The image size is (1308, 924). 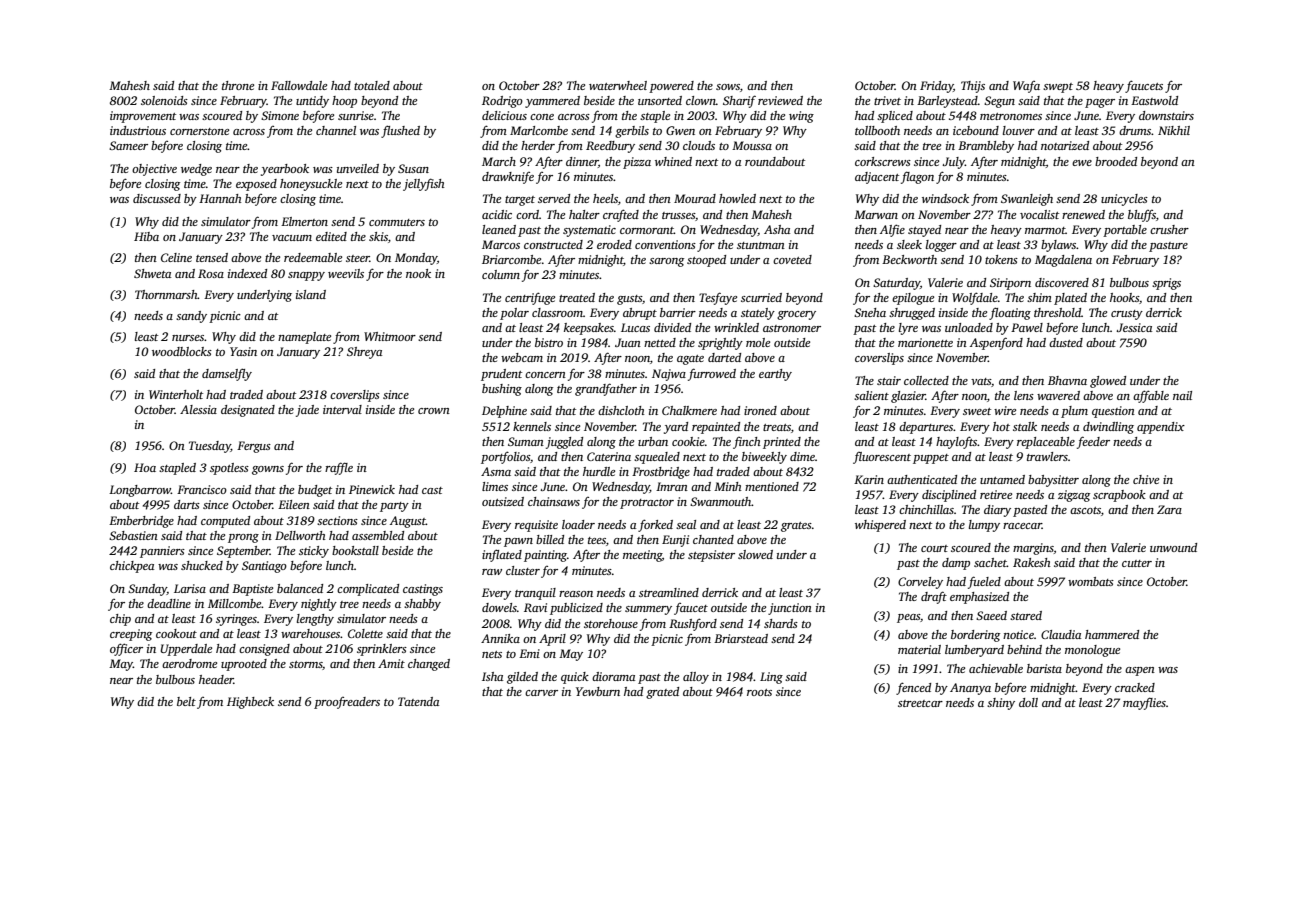 What do you see at coordinates (304, 338) in the image?
I see `nameplate` at bounding box center [304, 338].
